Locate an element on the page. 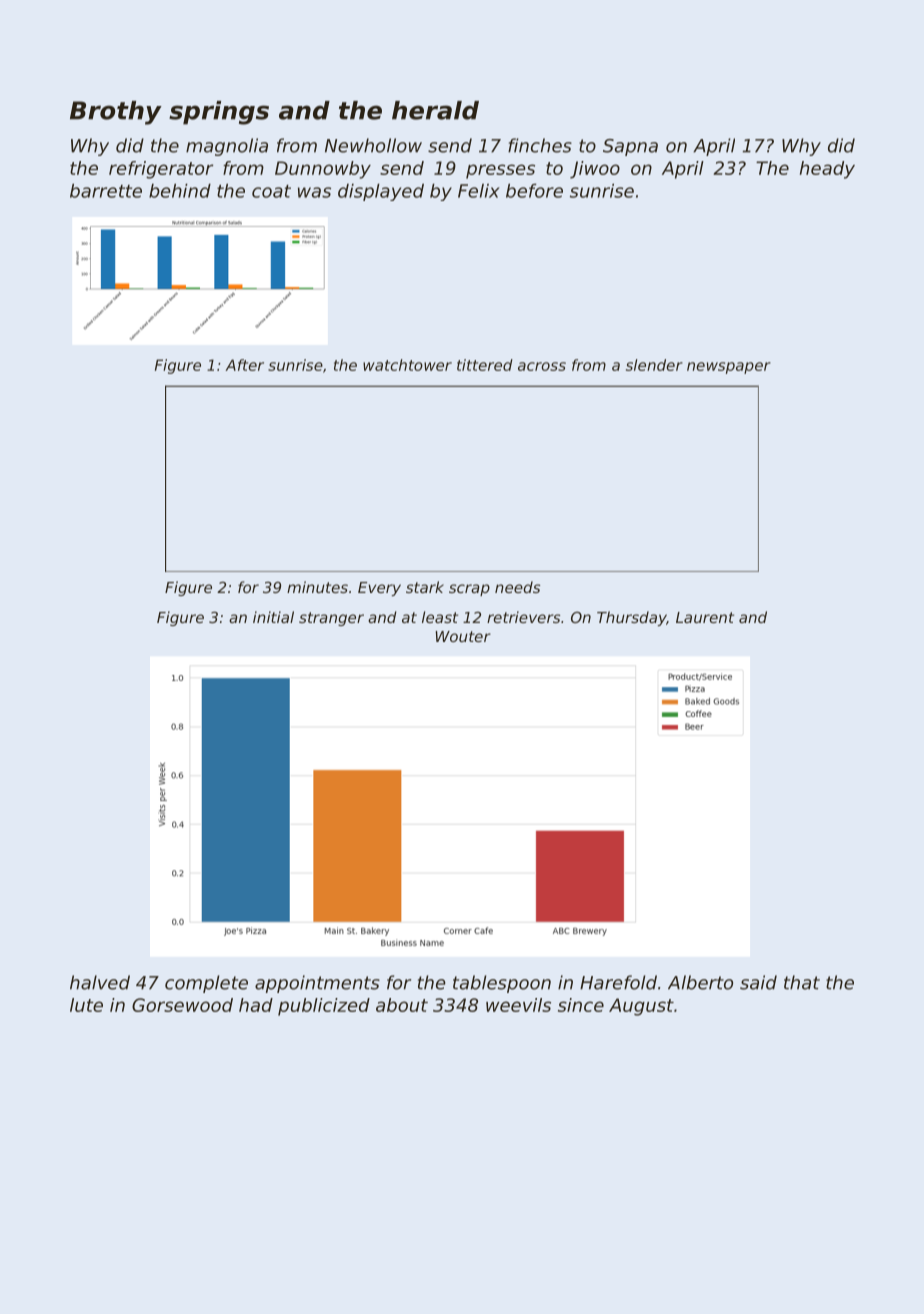  about is located at coordinates (402, 1005).
